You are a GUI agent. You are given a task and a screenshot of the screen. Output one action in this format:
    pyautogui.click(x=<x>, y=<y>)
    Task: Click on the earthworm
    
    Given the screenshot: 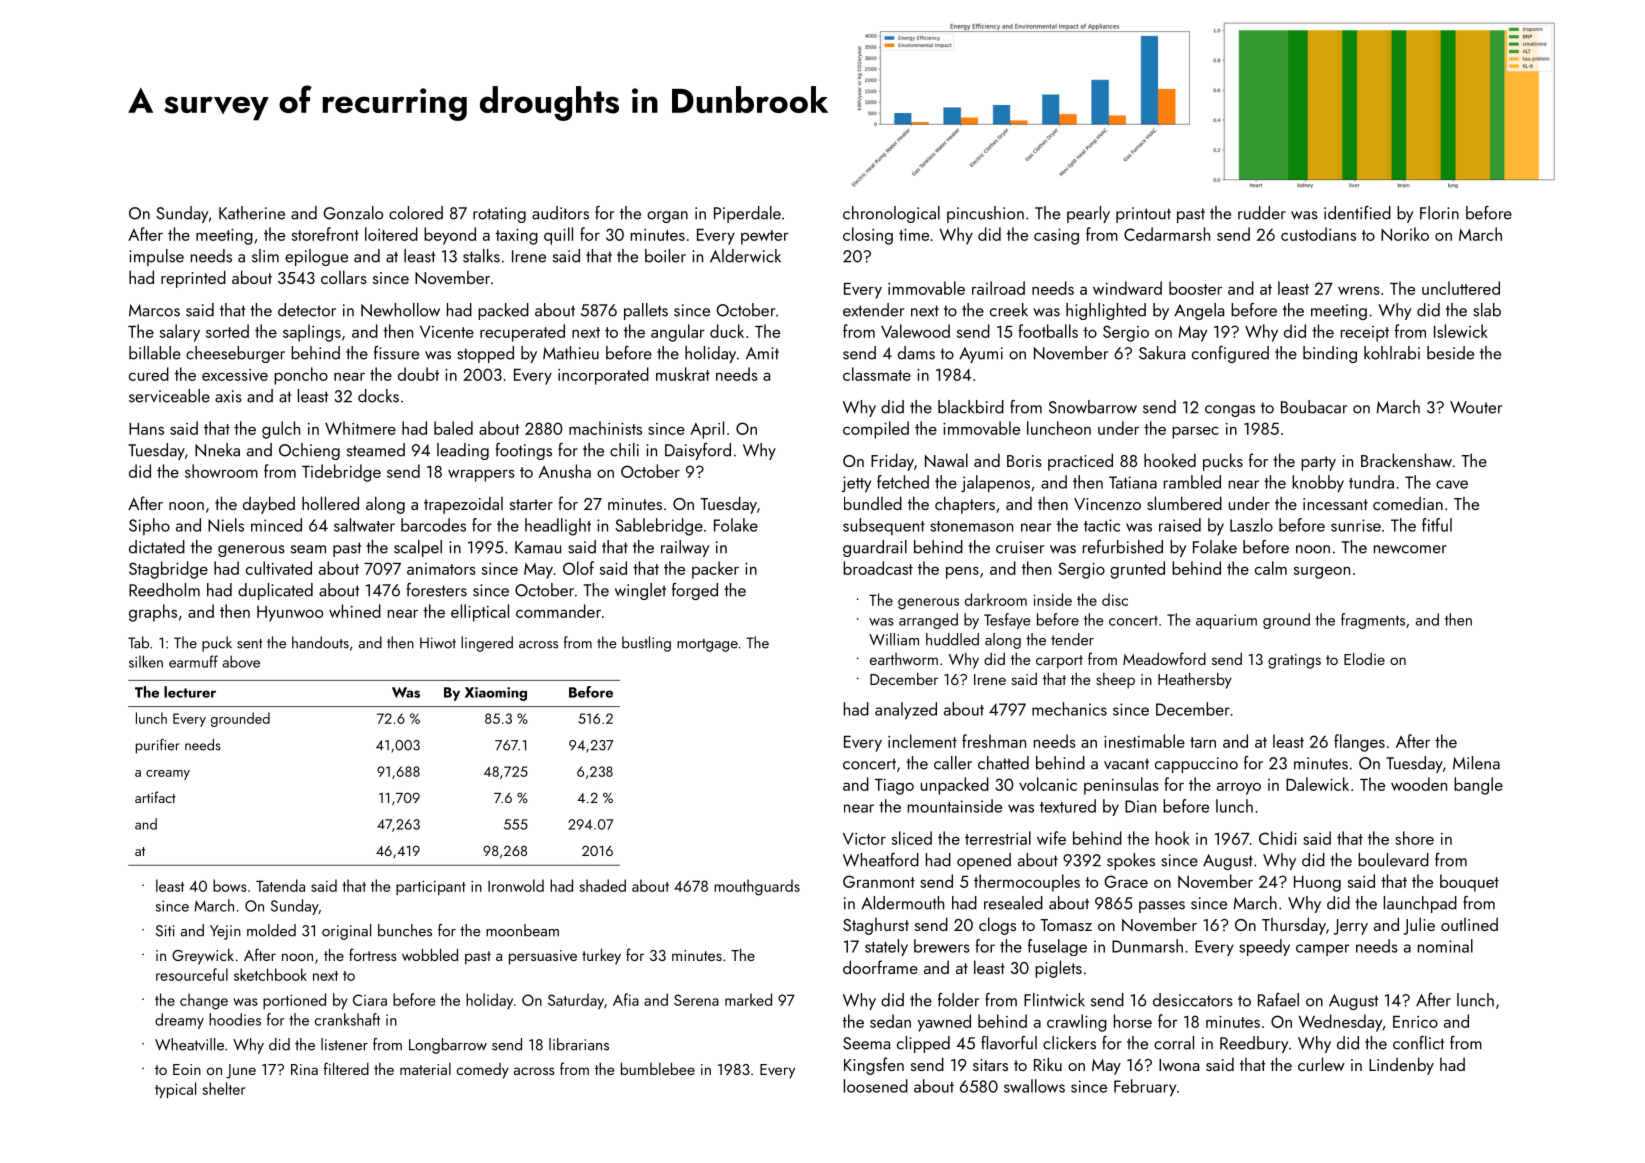 What is the action you would take?
    pyautogui.click(x=904, y=659)
